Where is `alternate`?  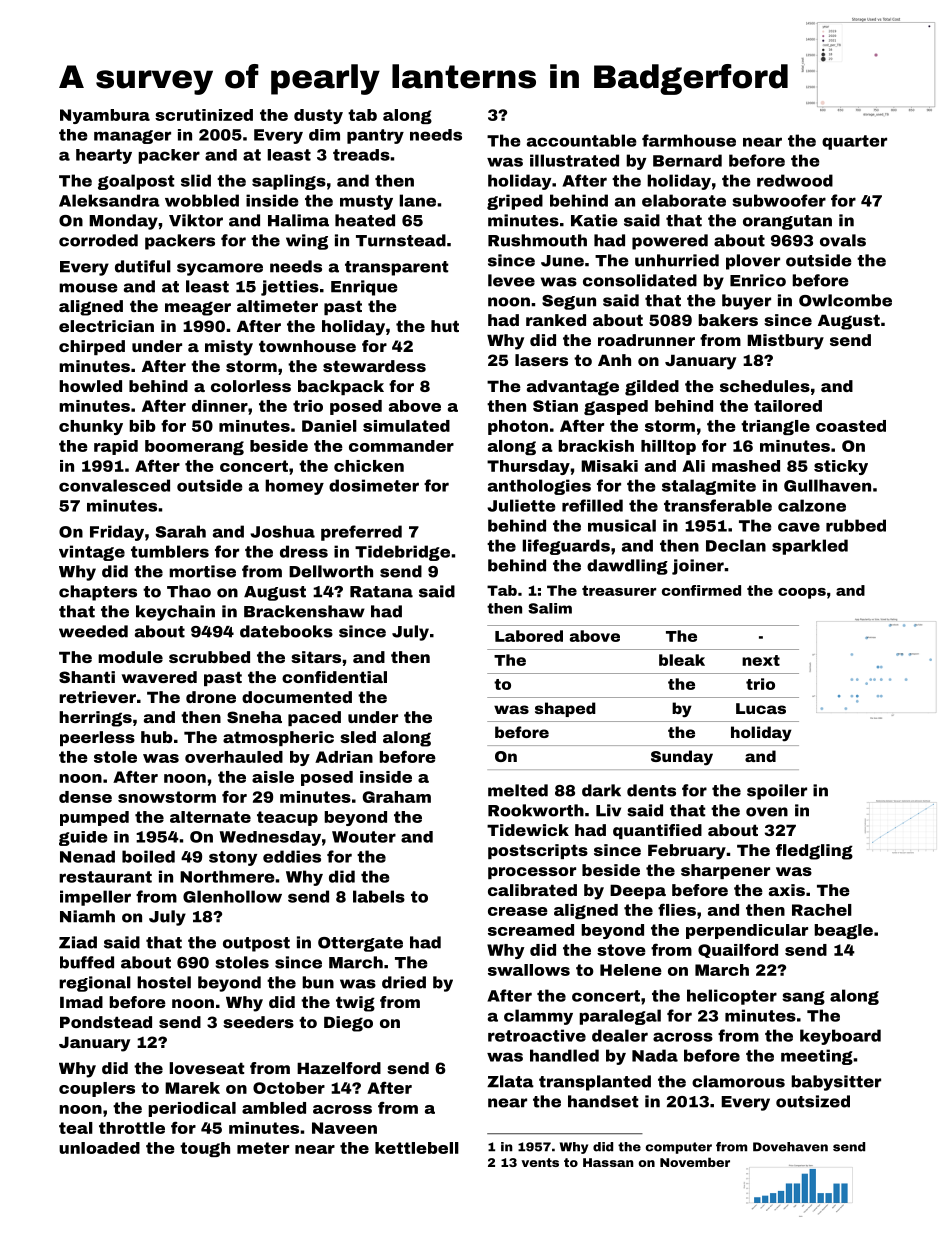 alternate is located at coordinates (210, 817).
